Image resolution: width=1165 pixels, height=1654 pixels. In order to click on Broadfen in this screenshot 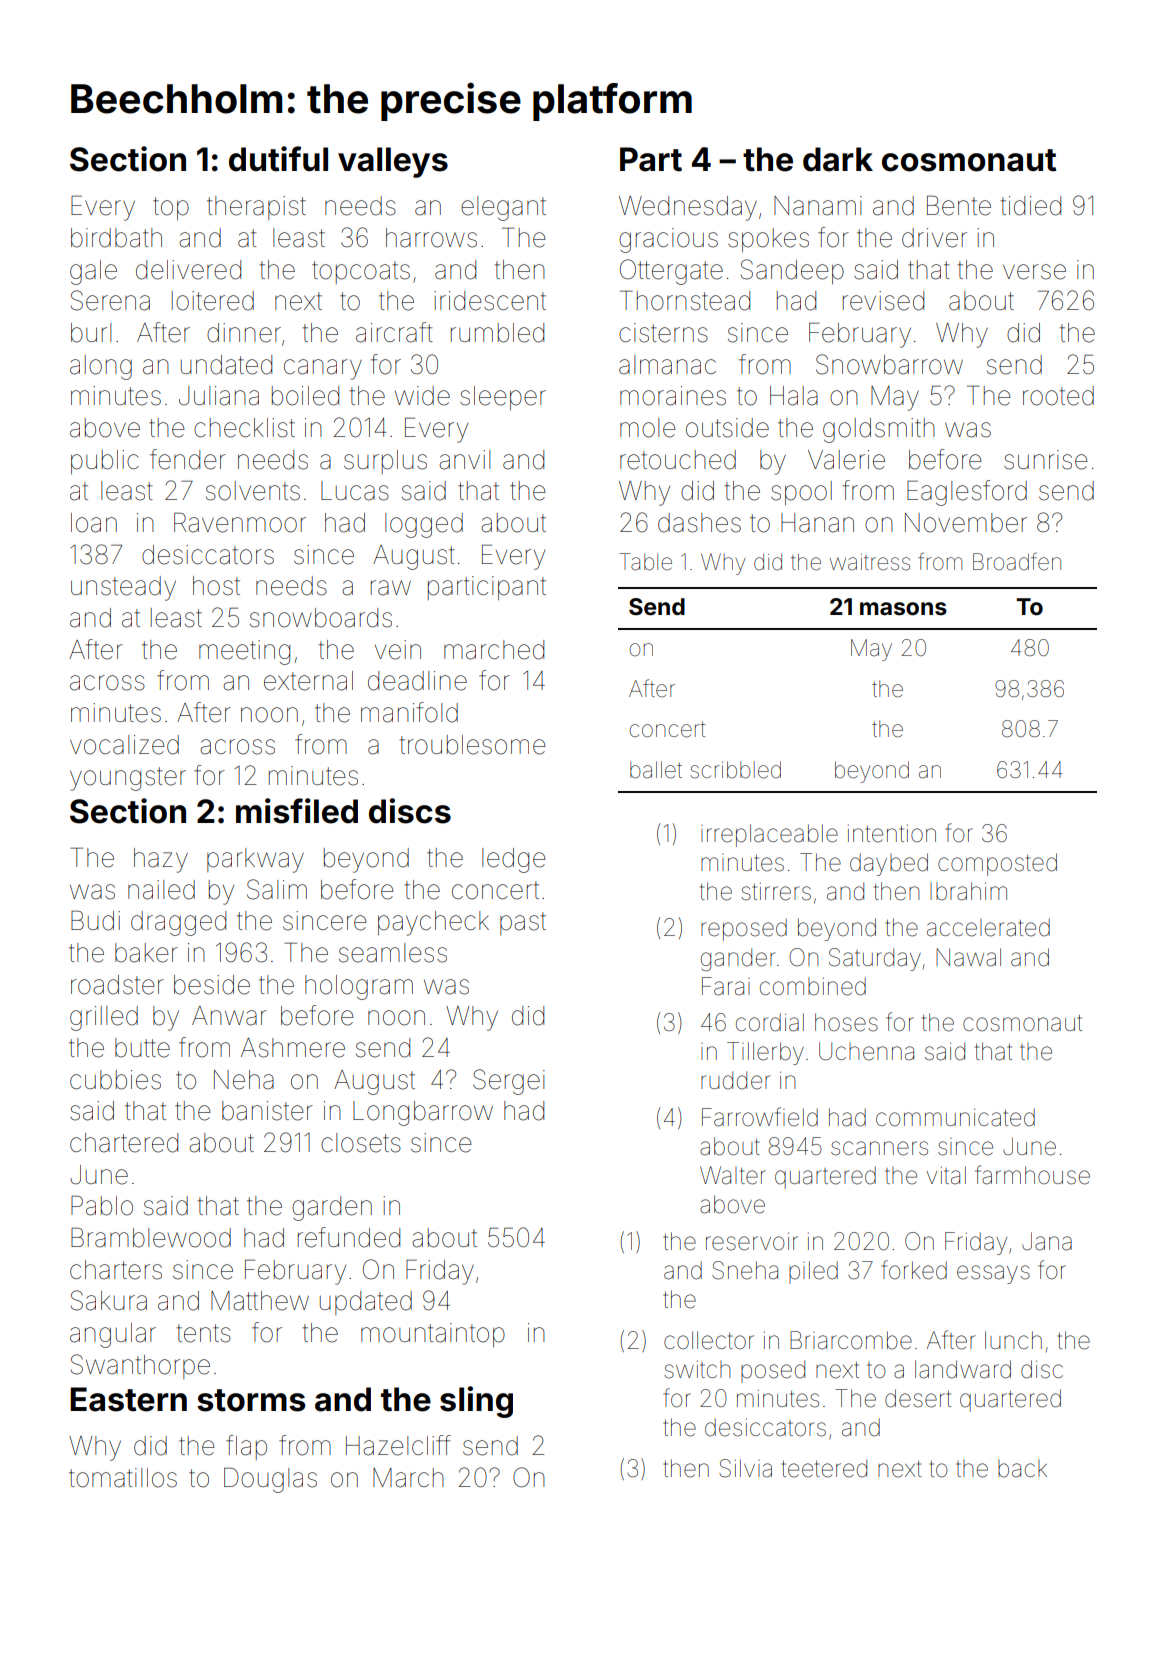, I will do `click(1017, 562)`.
